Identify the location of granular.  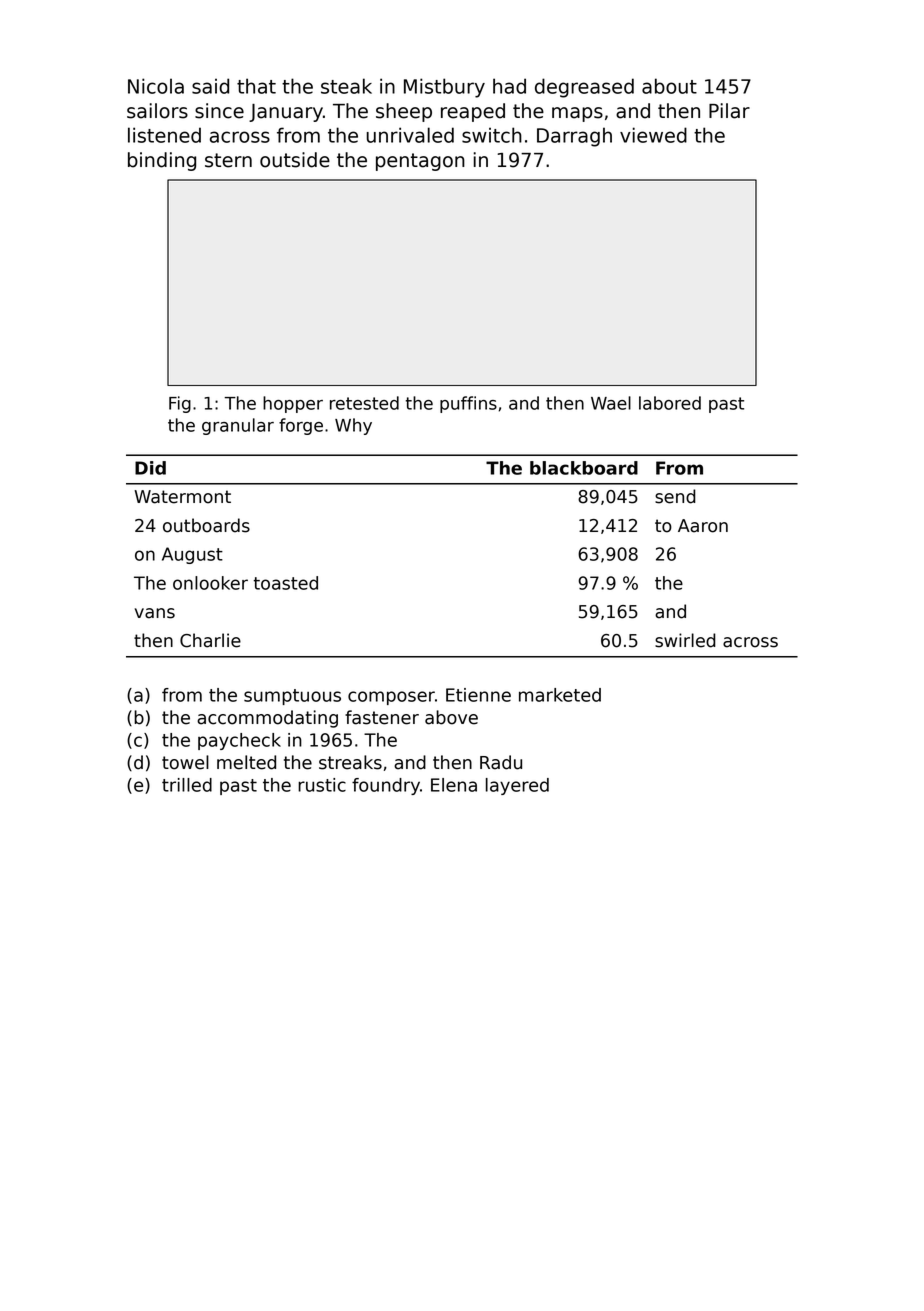
(238, 426).
